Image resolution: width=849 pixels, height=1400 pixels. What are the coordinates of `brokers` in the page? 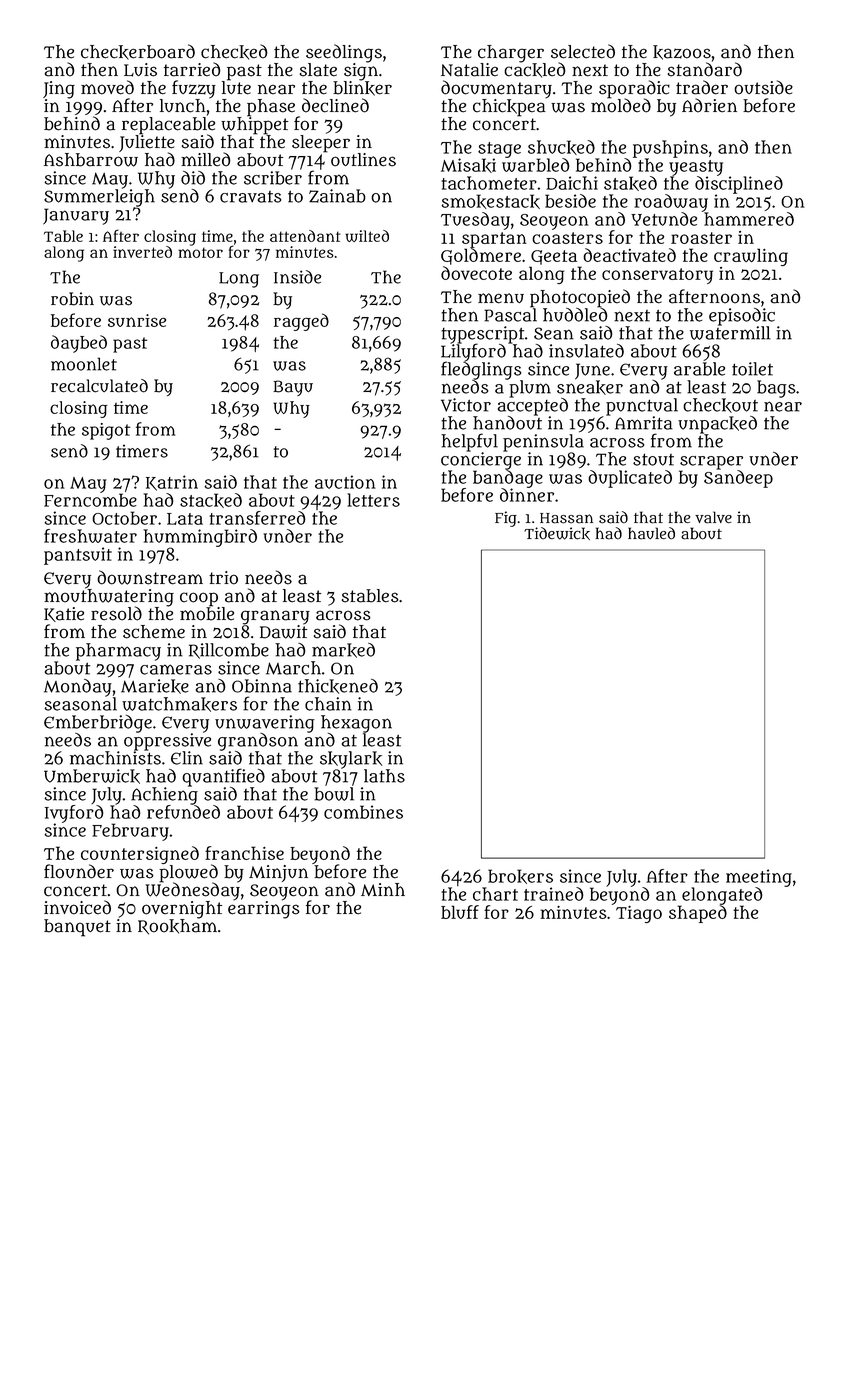 It's located at (520, 876).
